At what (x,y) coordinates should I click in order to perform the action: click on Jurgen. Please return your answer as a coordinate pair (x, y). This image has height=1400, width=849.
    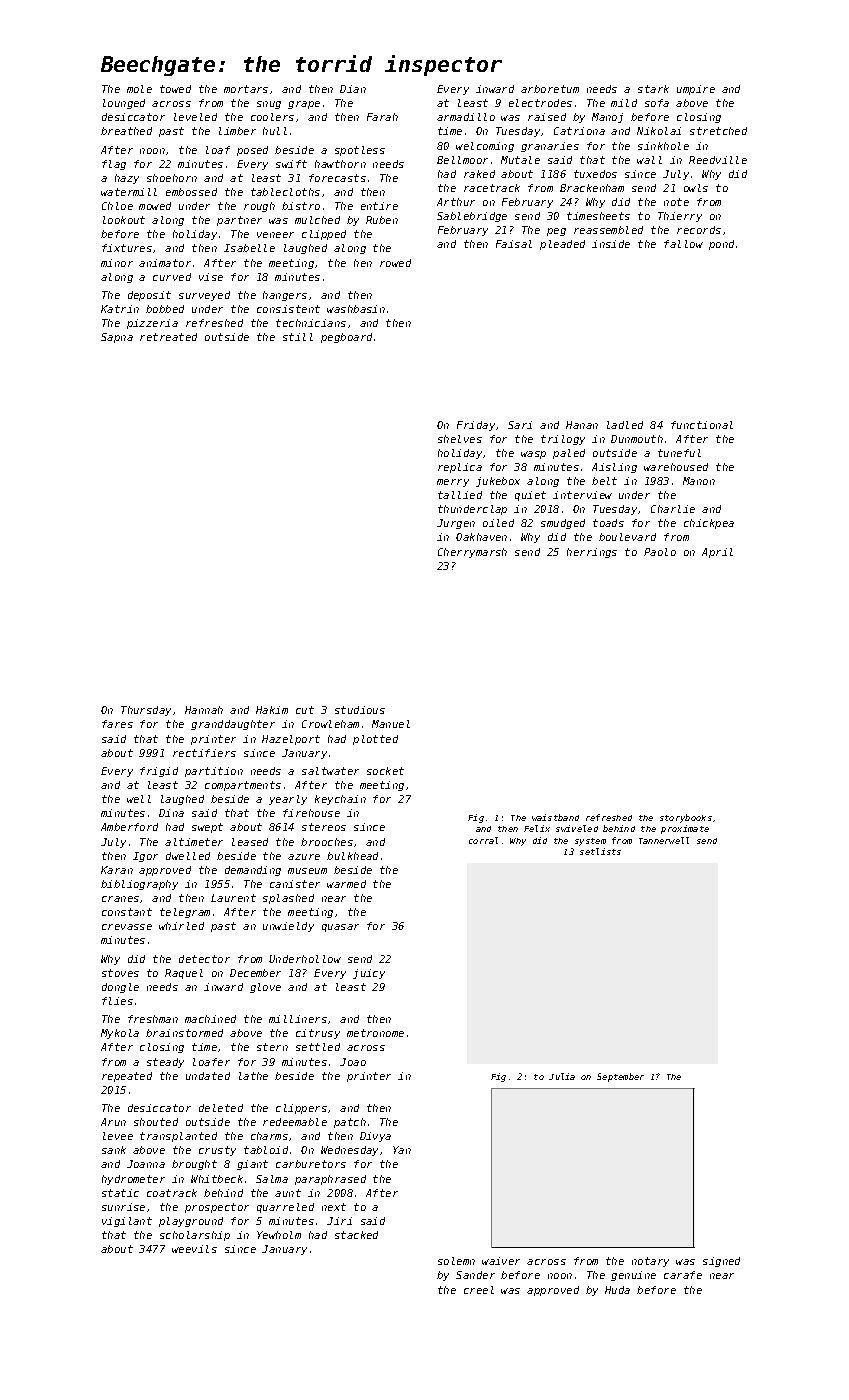
    Looking at the image, I should click on (456, 524).
